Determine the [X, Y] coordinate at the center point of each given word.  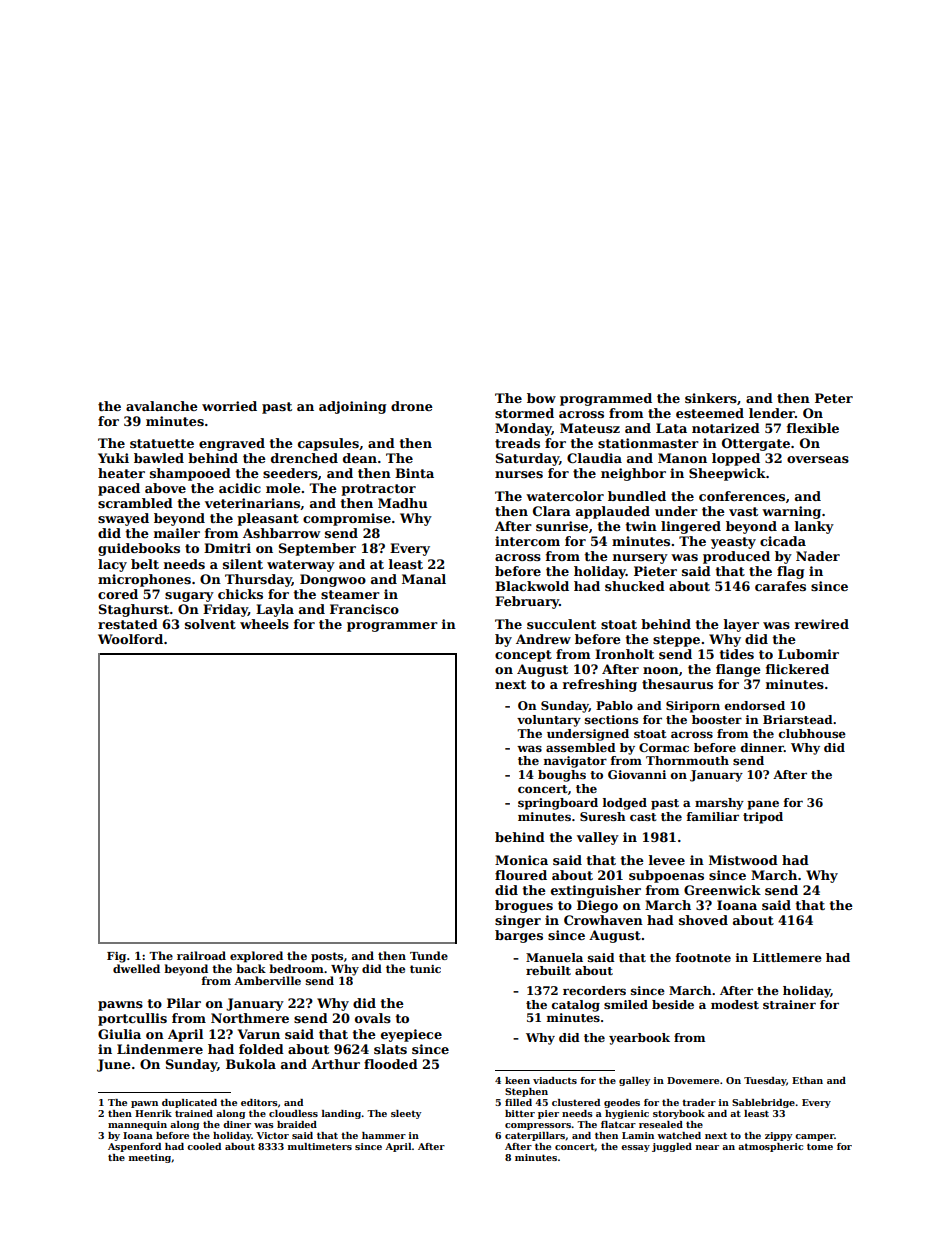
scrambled [135, 503]
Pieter [655, 571]
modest [735, 1004]
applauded [613, 512]
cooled [204, 1146]
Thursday [258, 580]
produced [736, 557]
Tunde [429, 955]
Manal [424, 579]
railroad [201, 955]
